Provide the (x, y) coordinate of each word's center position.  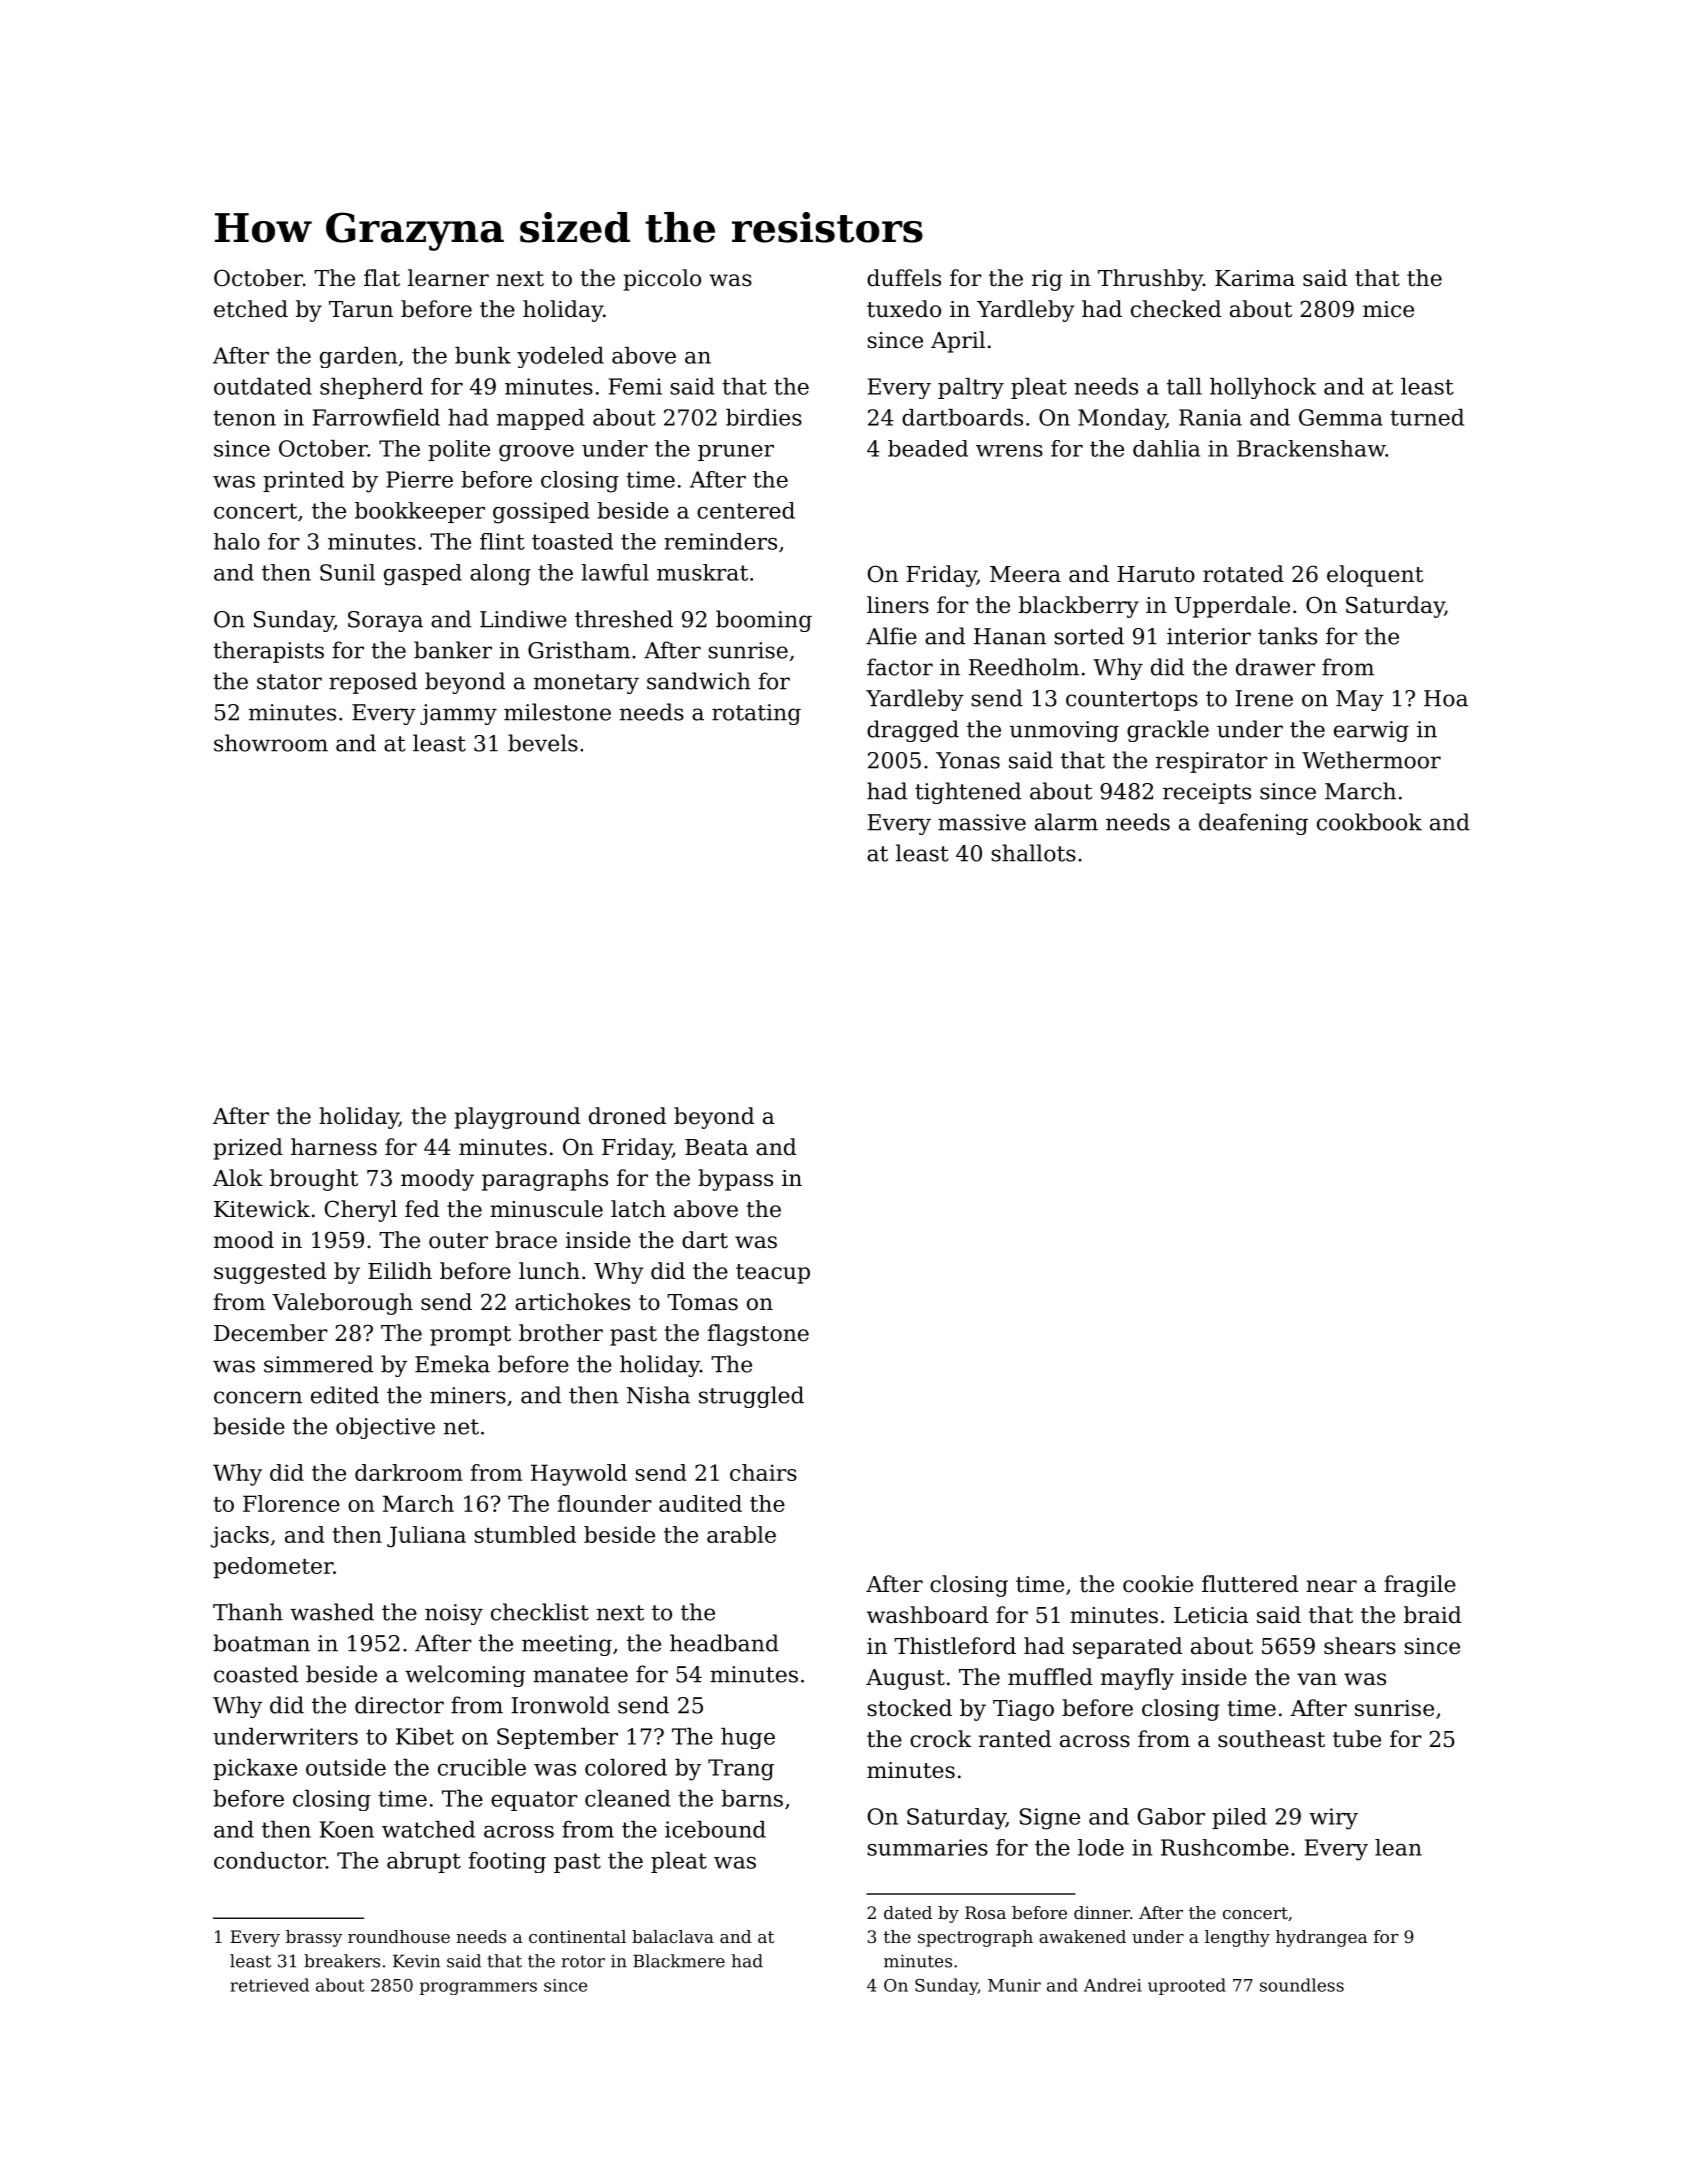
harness (334, 1147)
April (958, 342)
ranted (1015, 1739)
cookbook (1369, 822)
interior (1209, 636)
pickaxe (255, 1769)
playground (517, 1118)
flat (382, 278)
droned (627, 1116)
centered (746, 510)
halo (237, 541)
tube (1357, 1739)
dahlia (1166, 448)
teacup (773, 1274)
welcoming (465, 1676)
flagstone (758, 1335)
